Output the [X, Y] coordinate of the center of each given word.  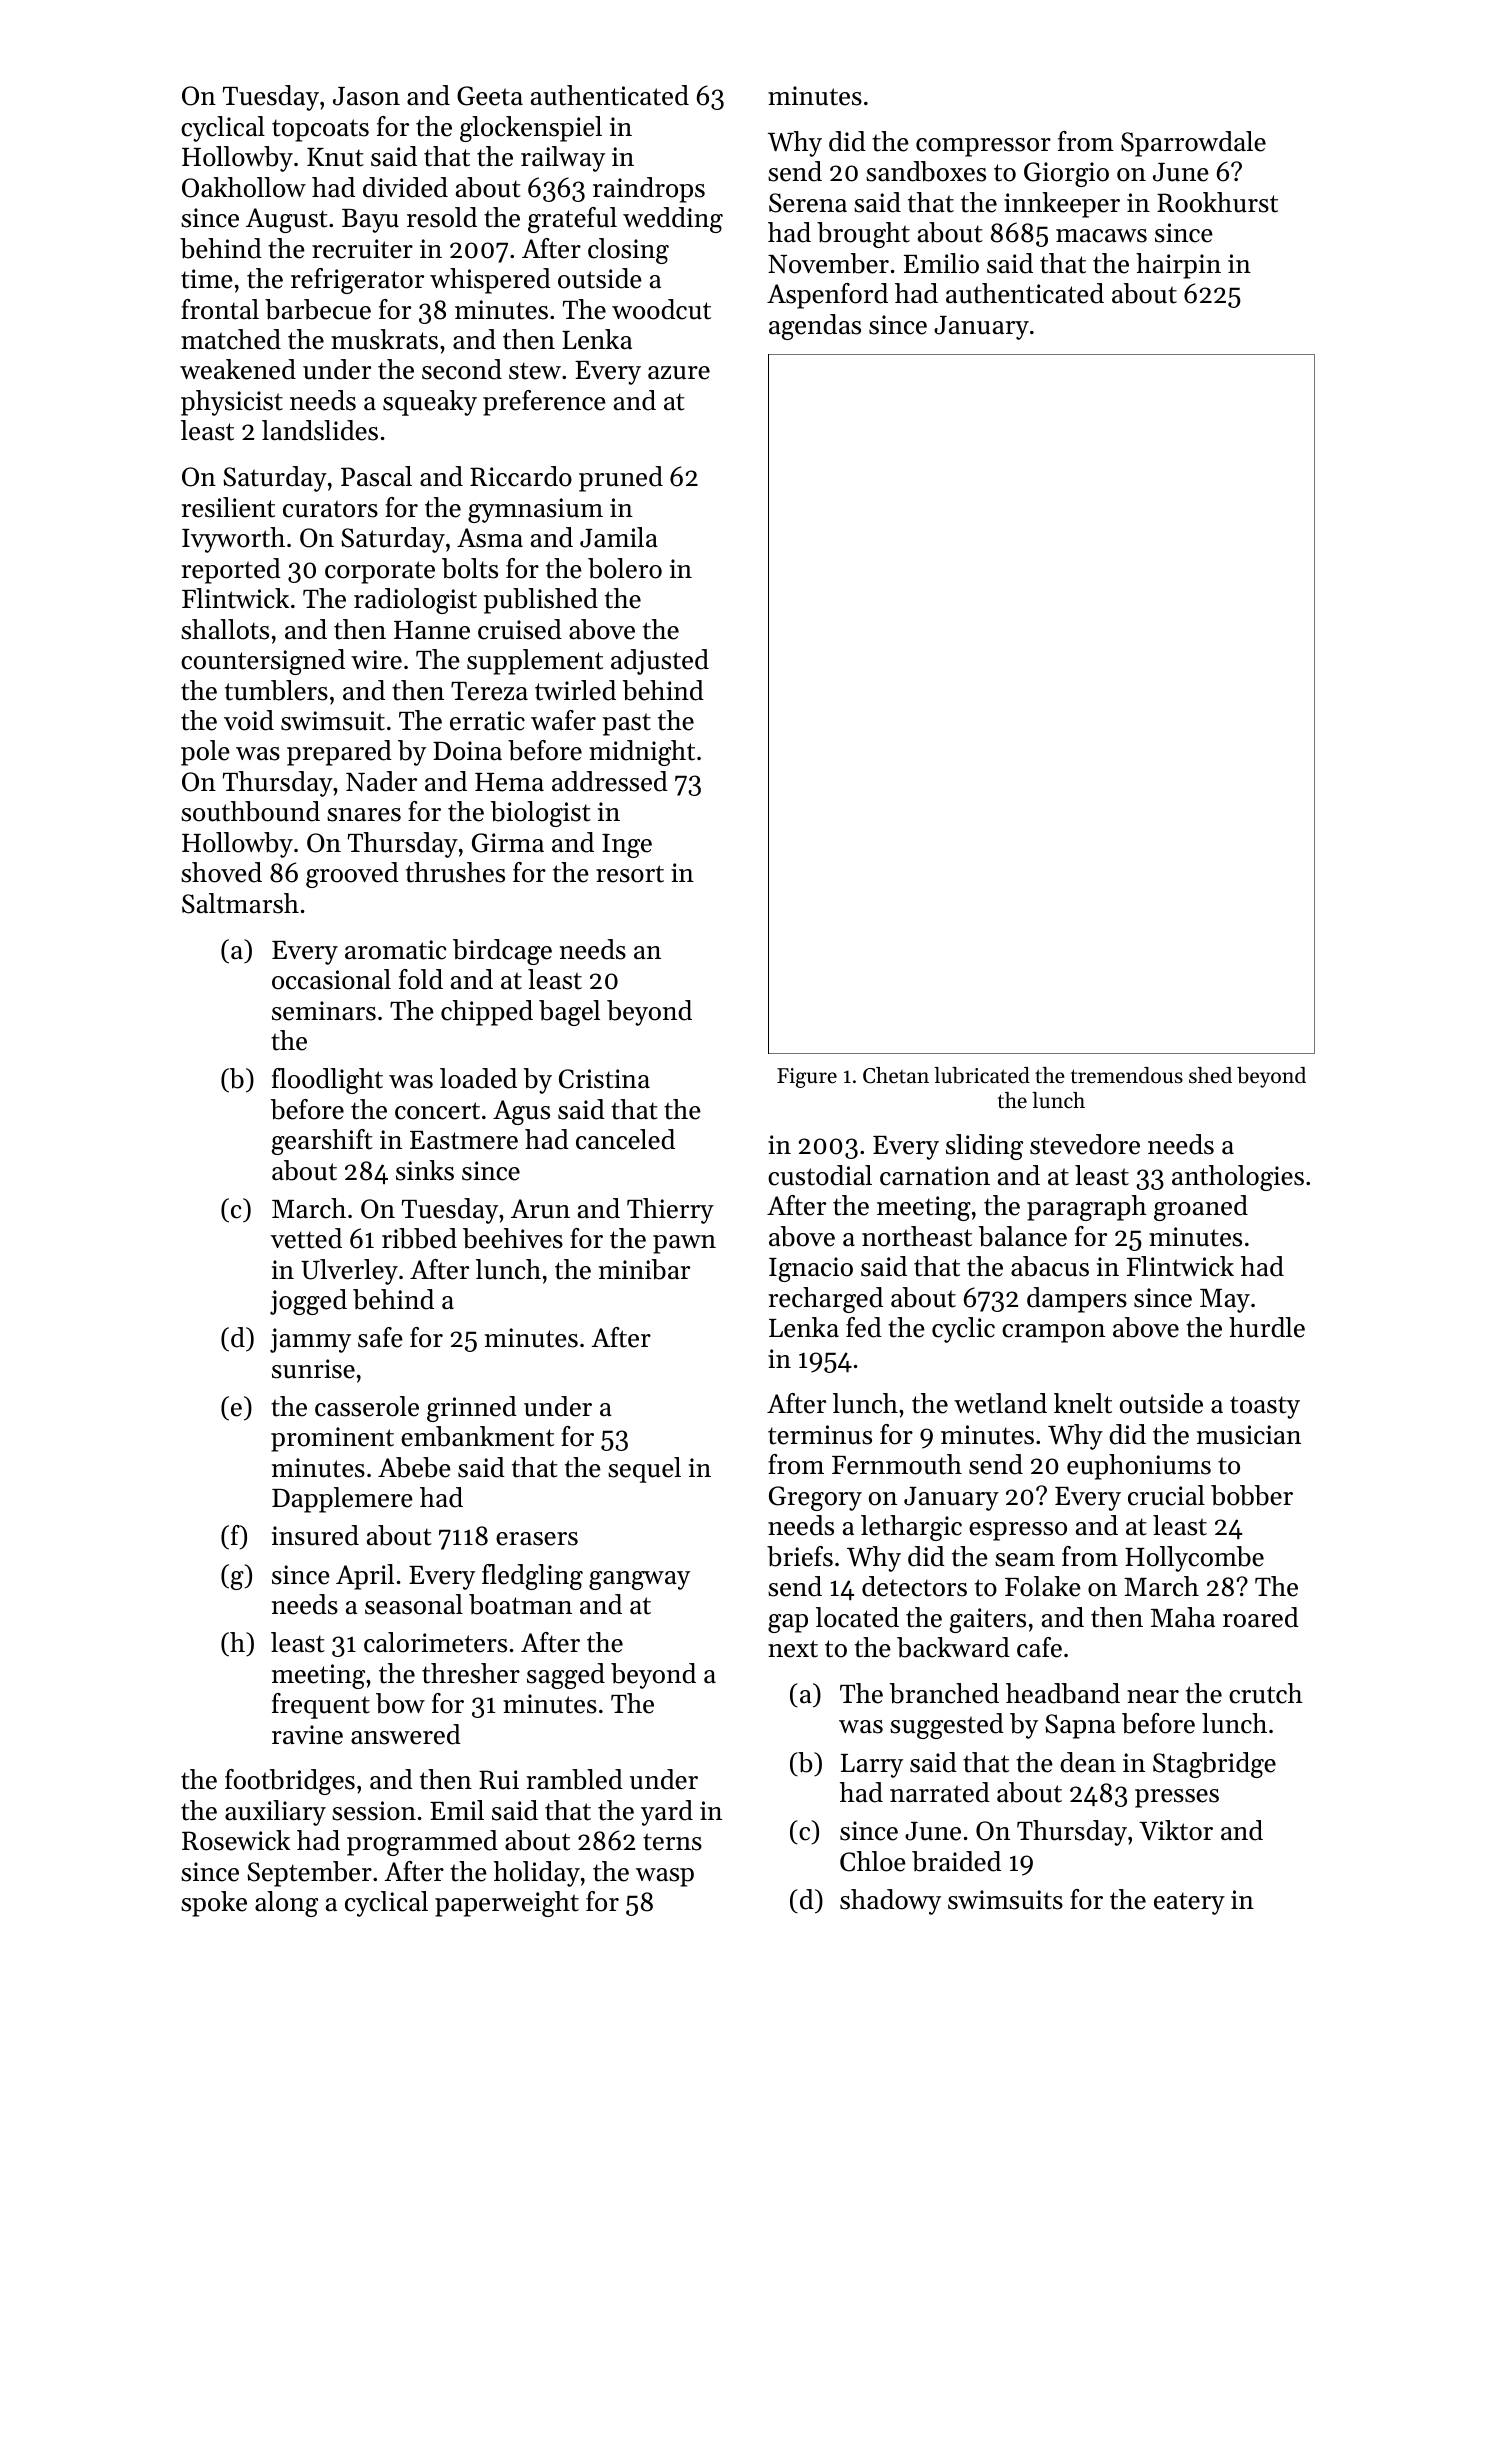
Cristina [604, 1079]
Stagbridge [1214, 1765]
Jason [366, 96]
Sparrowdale [1193, 144]
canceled [625, 1139]
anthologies [1238, 1178]
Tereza [489, 691]
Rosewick [236, 1840]
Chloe [873, 1861]
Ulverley [349, 1272]
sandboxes [926, 171]
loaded [478, 1078]
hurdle [1267, 1327]
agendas [815, 327]
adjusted [660, 662]
